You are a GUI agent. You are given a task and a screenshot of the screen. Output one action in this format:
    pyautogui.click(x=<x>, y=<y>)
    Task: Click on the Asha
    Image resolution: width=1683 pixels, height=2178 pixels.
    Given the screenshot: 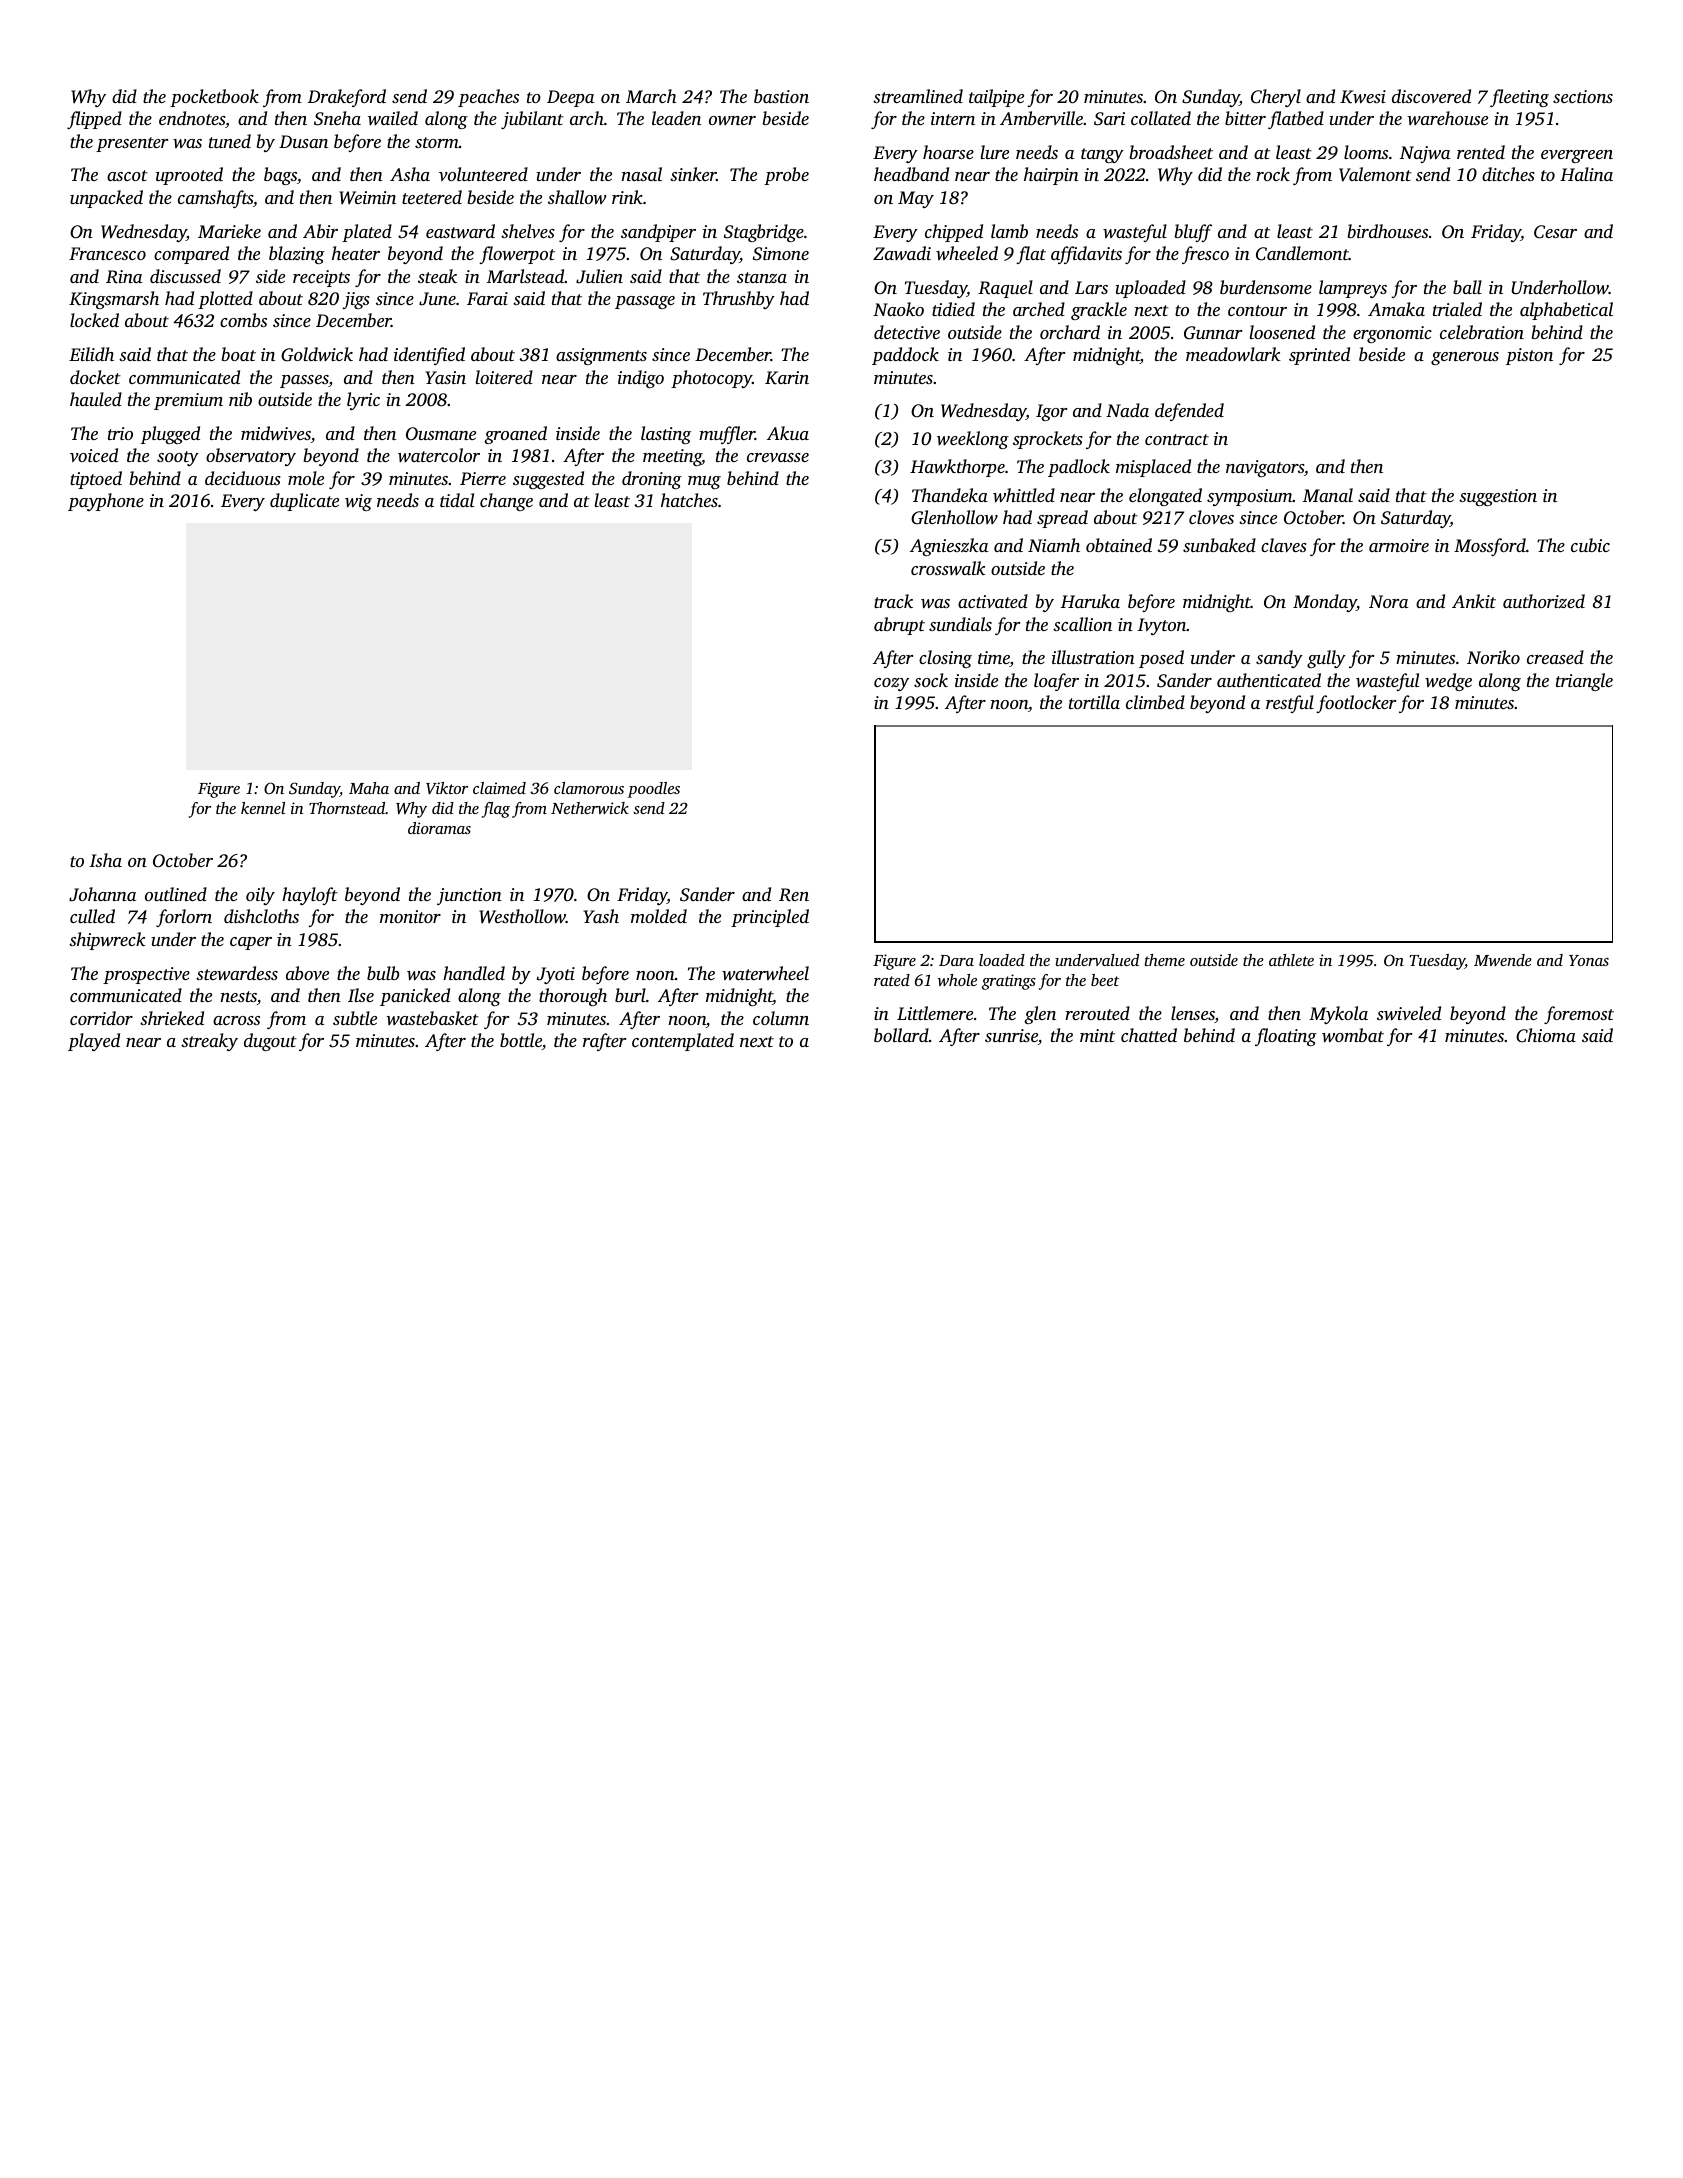 What is the action you would take?
    pyautogui.click(x=410, y=174)
